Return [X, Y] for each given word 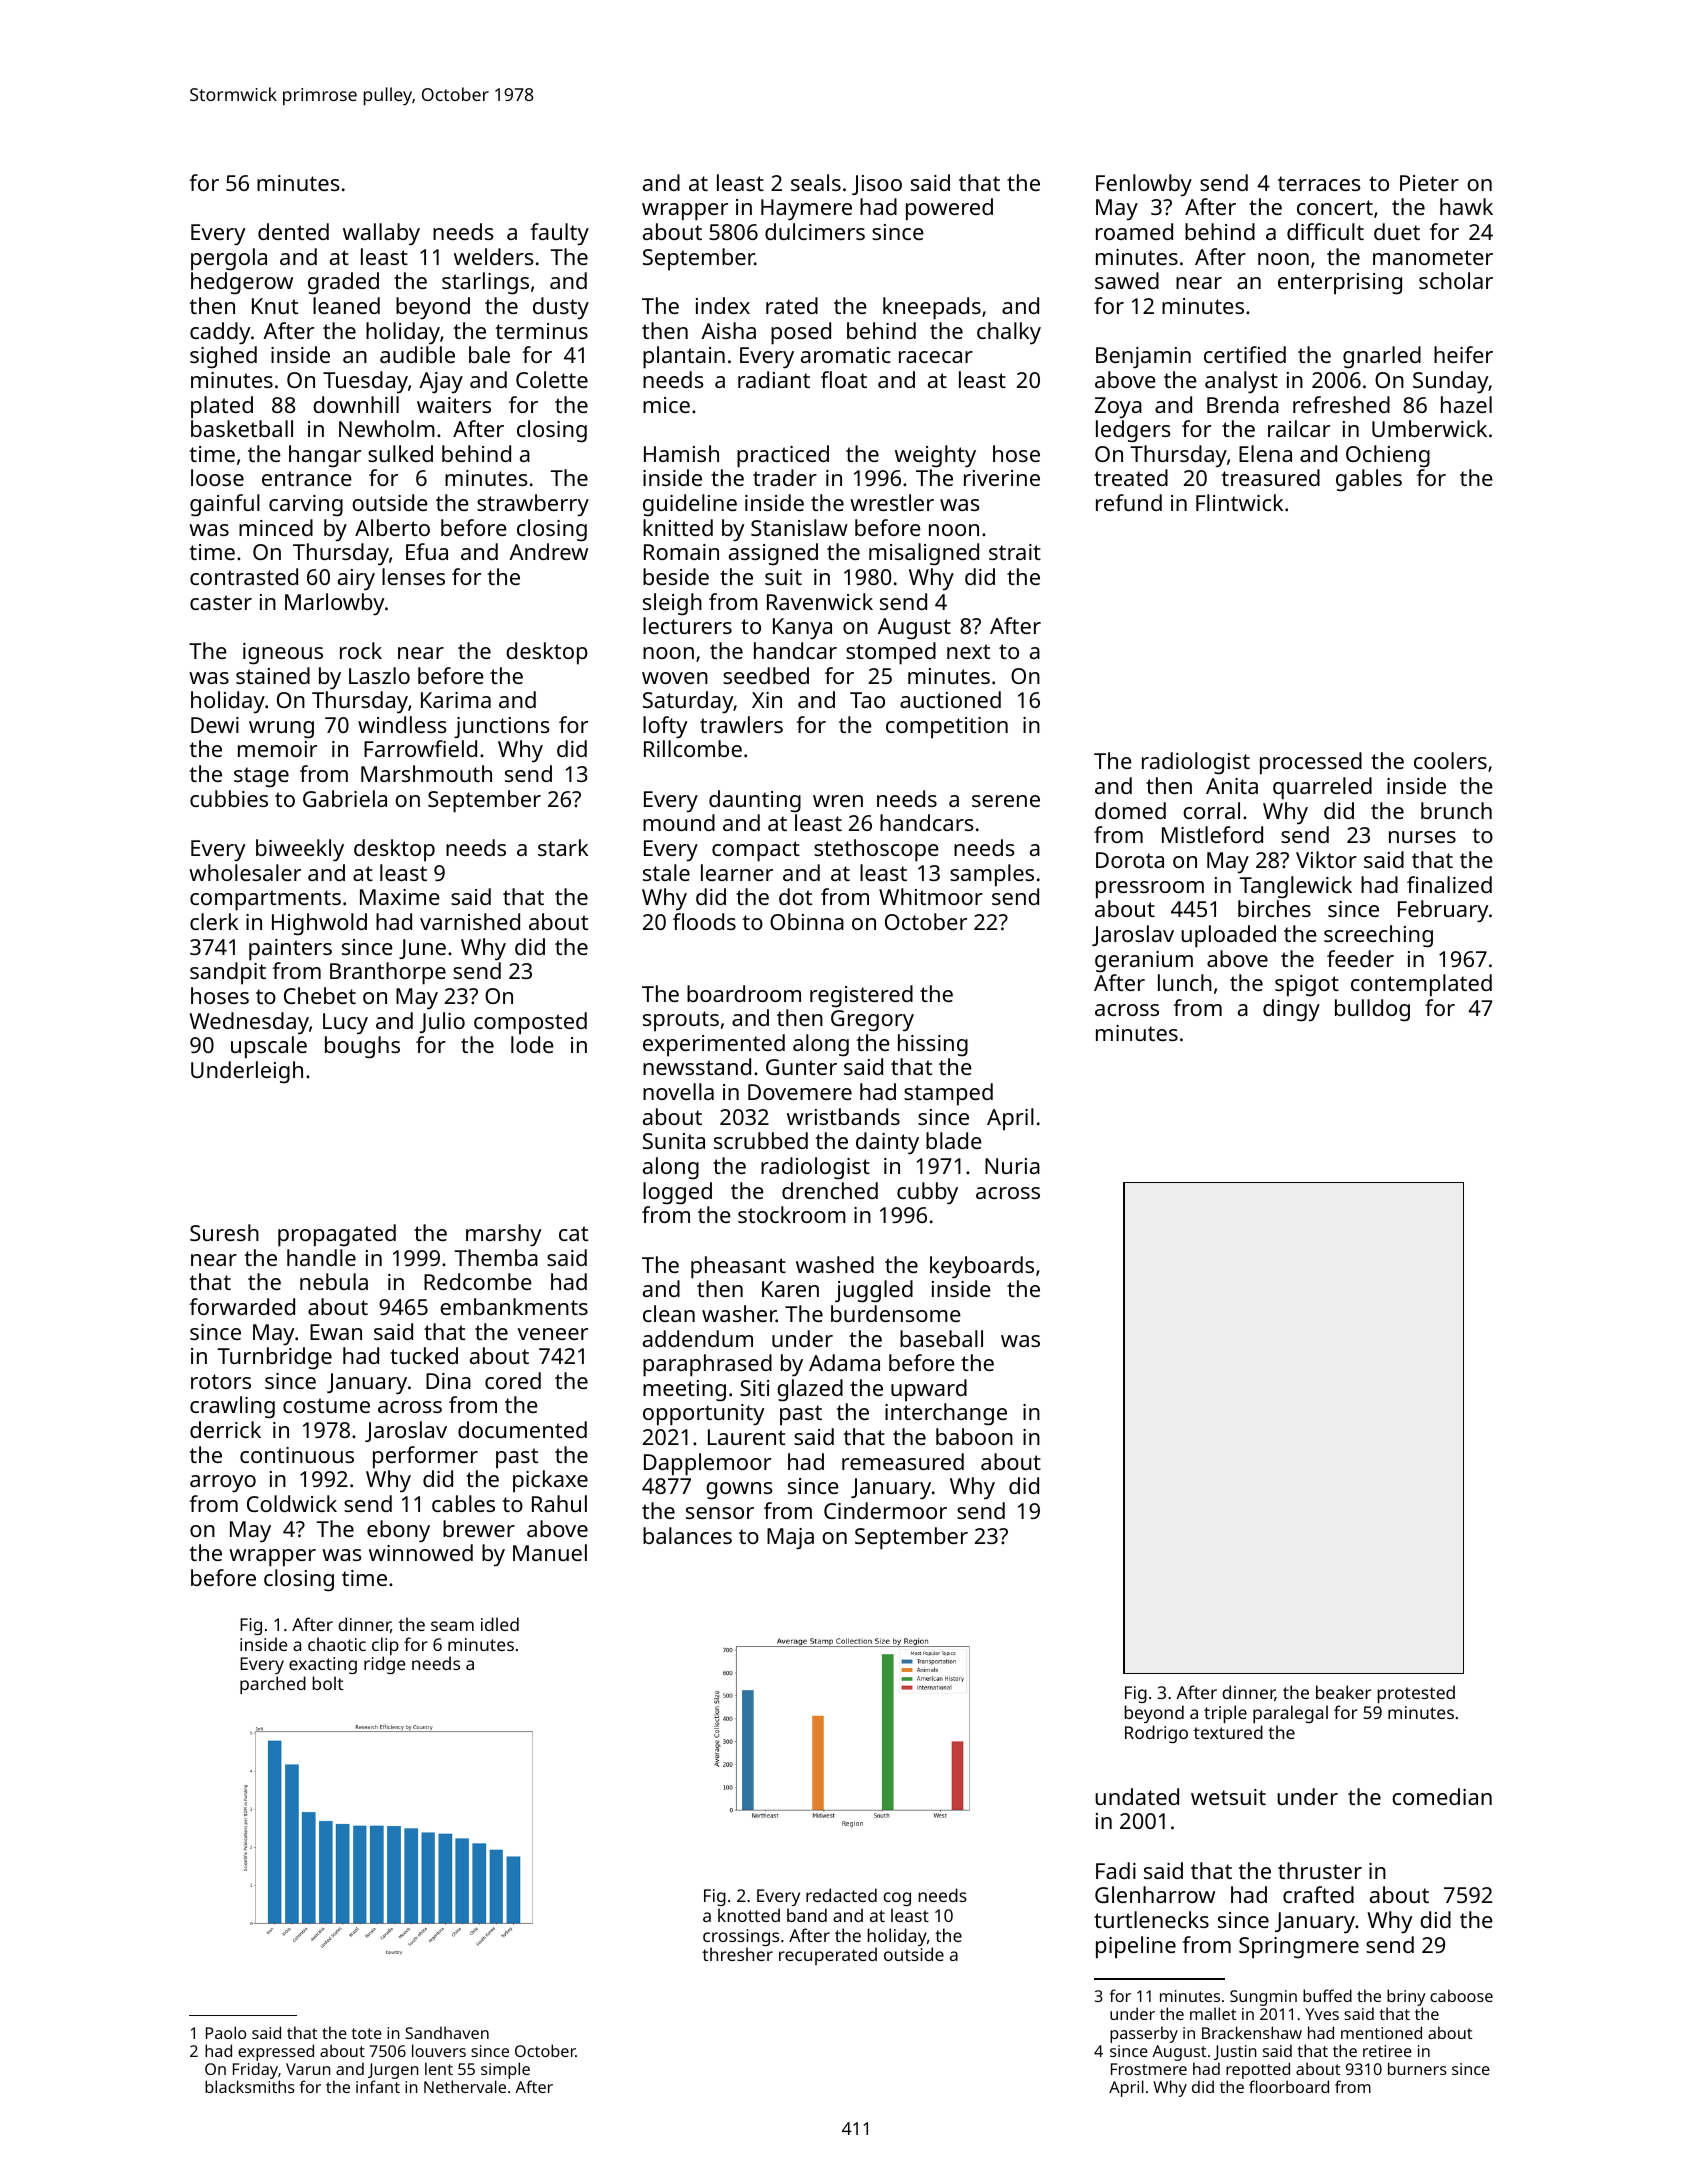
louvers [439, 2050]
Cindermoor [885, 1510]
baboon [974, 1436]
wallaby [381, 234]
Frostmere [1149, 2069]
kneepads [932, 308]
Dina [448, 1381]
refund [1129, 502]
